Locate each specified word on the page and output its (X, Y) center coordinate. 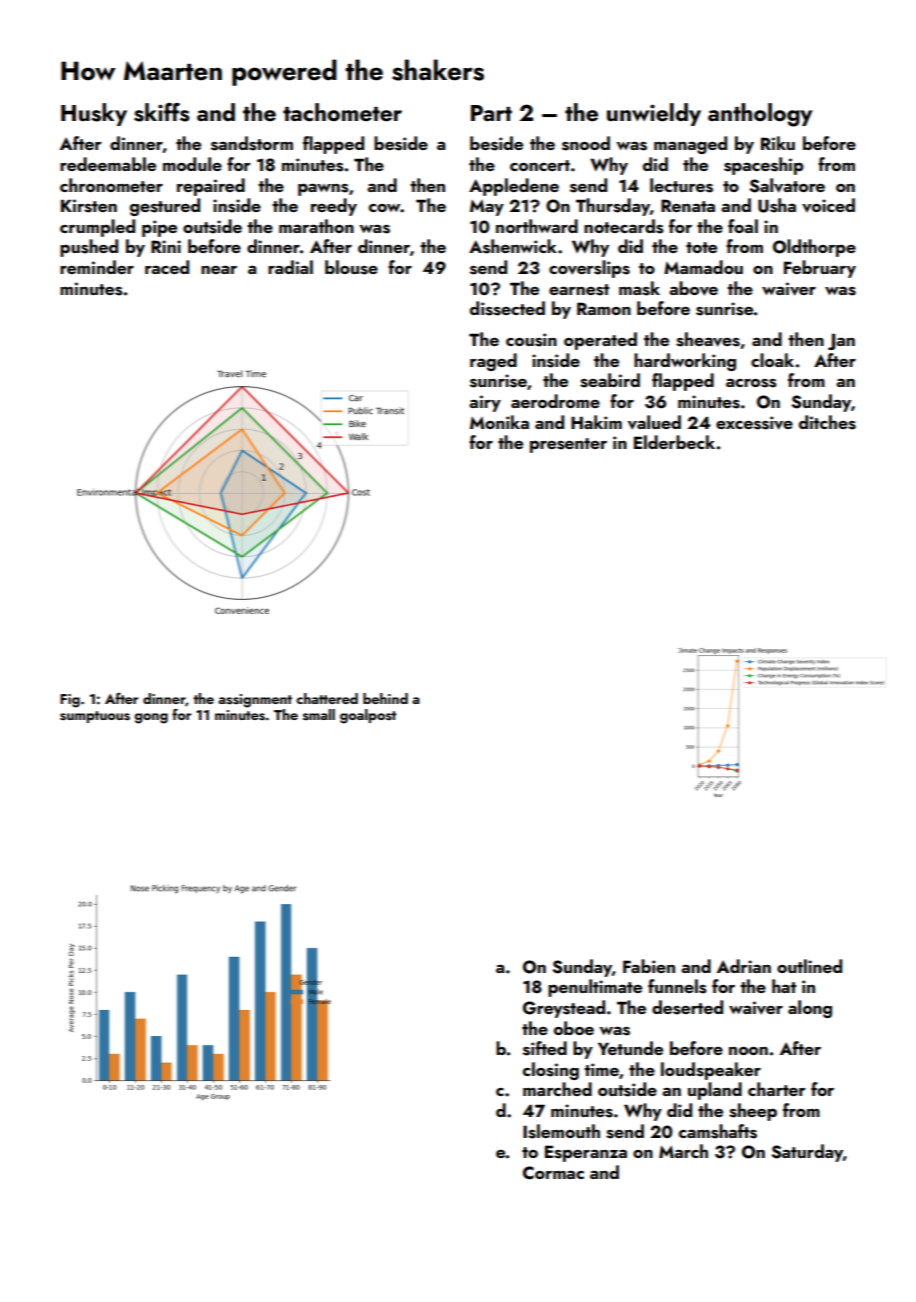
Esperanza (586, 1153)
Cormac (553, 1173)
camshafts (718, 1131)
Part (491, 113)
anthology (760, 115)
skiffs (162, 112)
